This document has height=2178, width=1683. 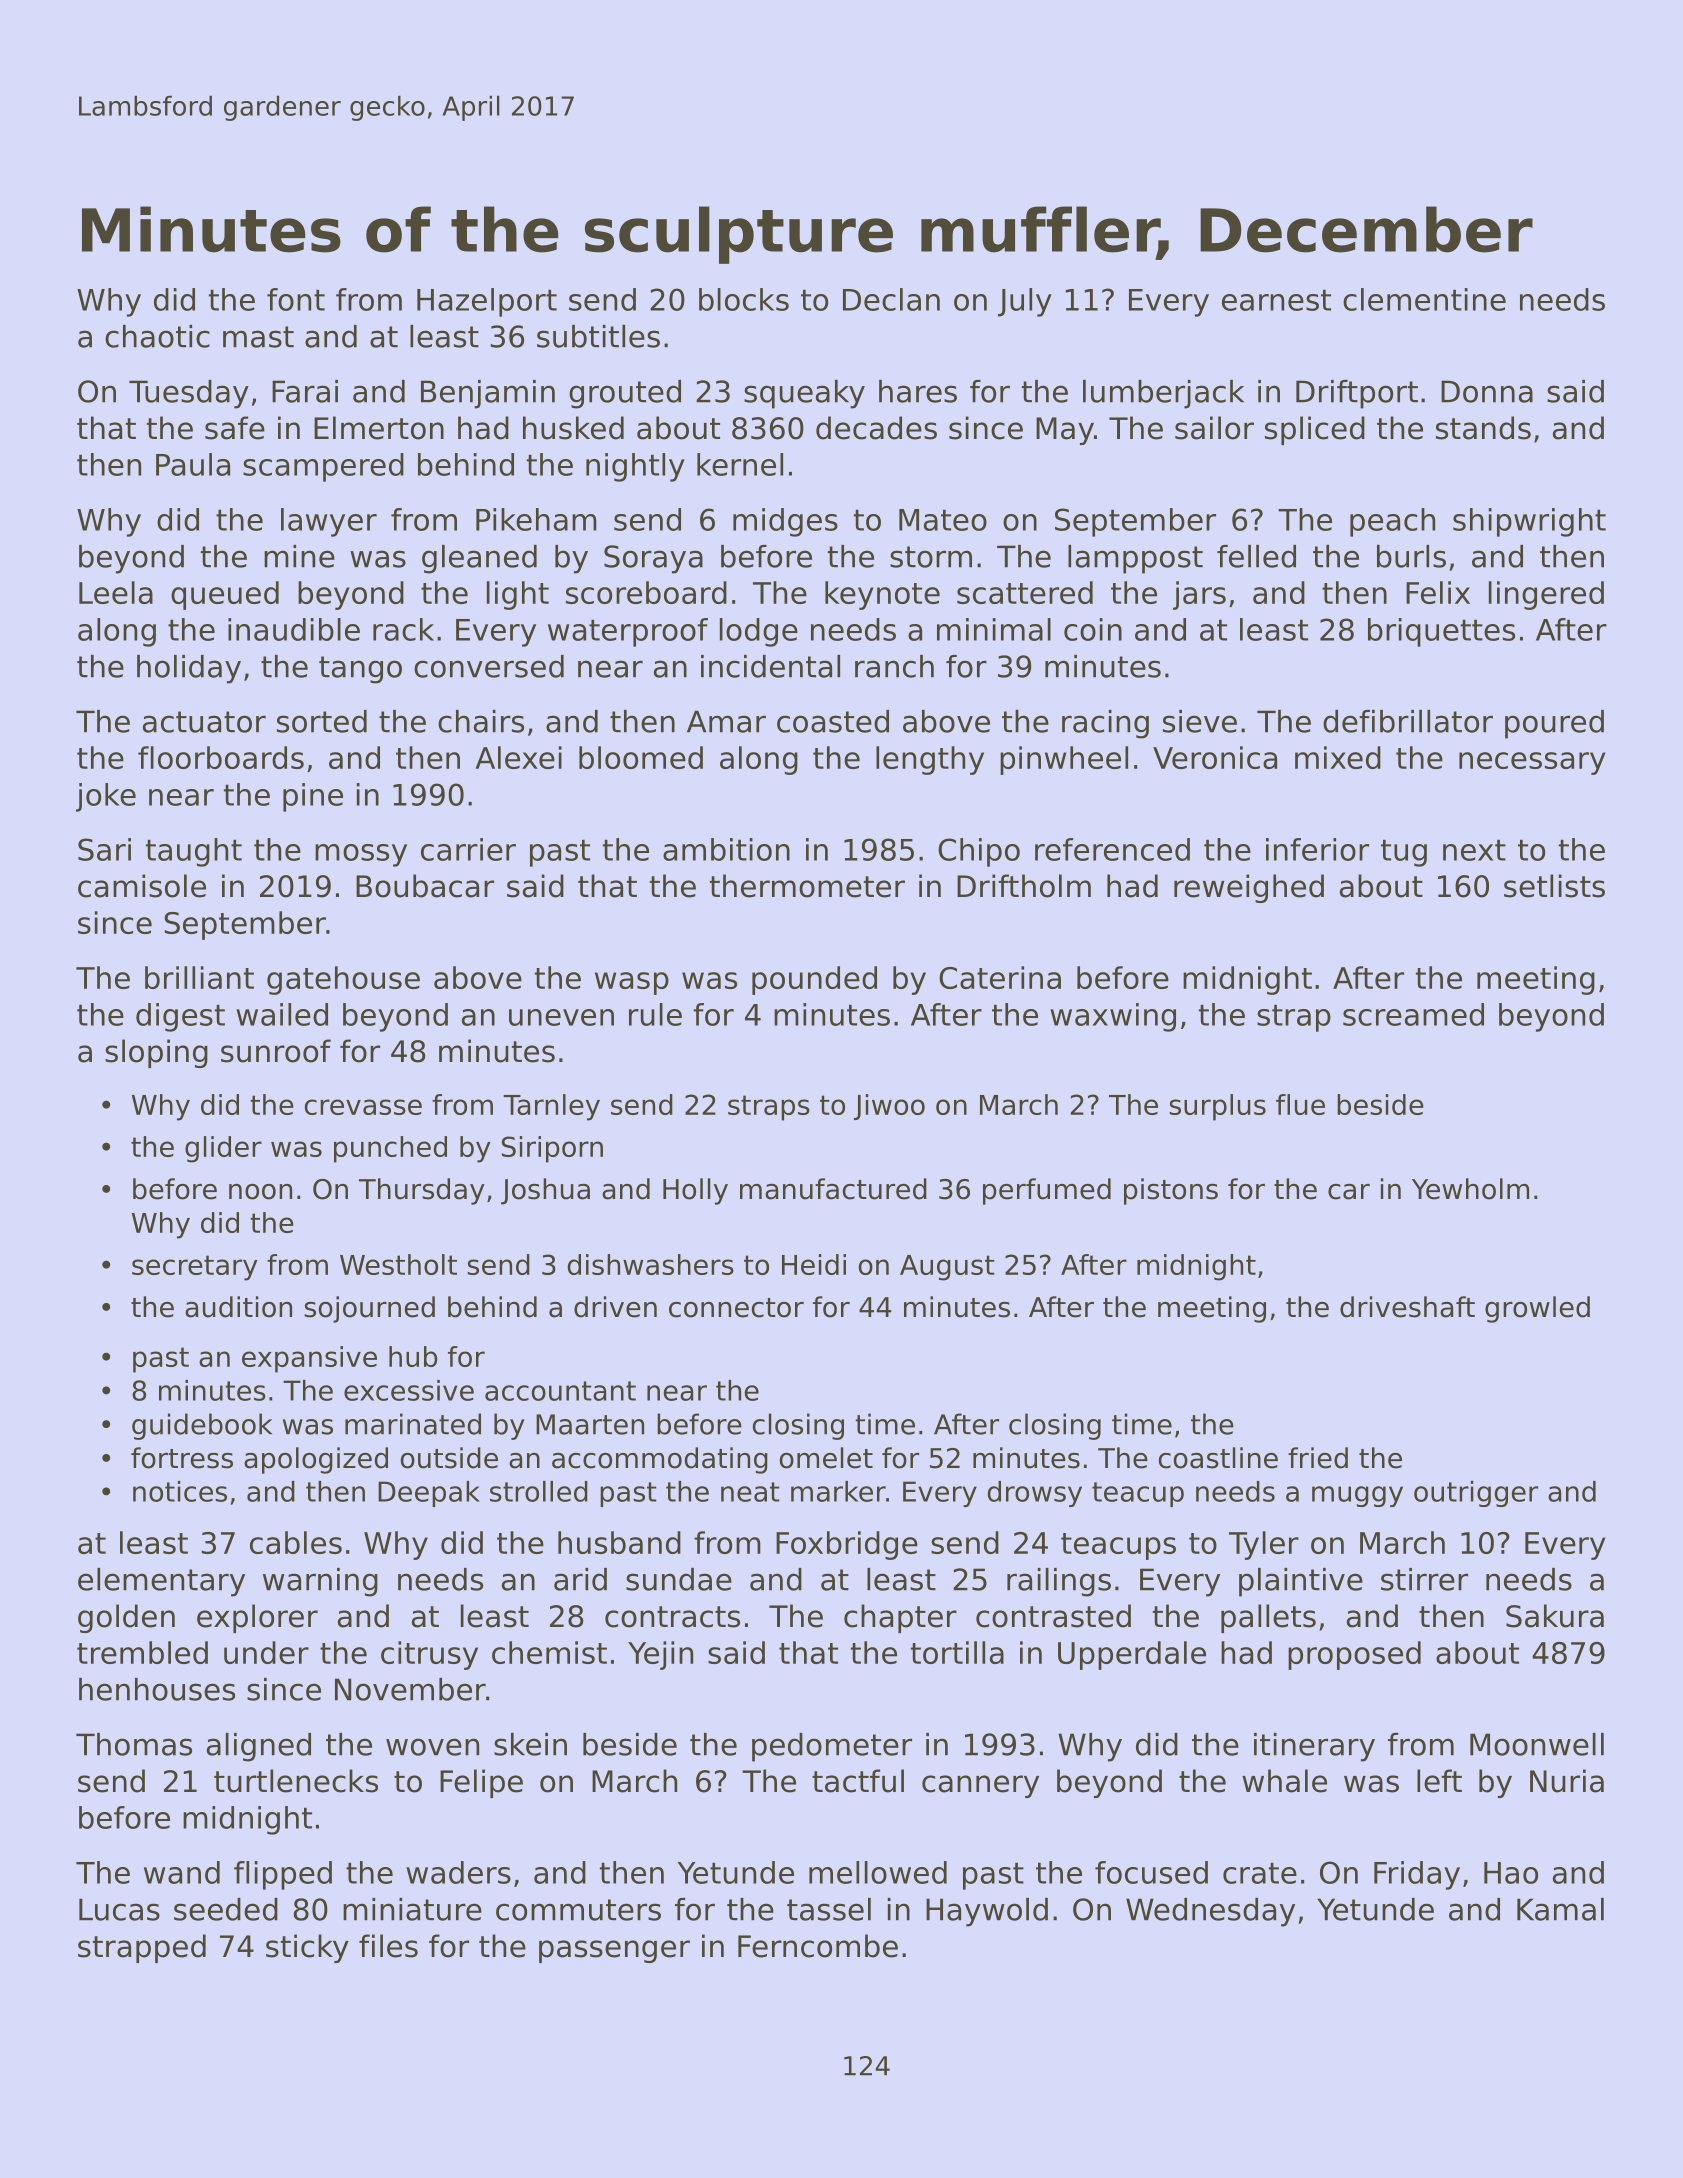 What do you see at coordinates (943, 520) in the document?
I see `Mateo` at bounding box center [943, 520].
